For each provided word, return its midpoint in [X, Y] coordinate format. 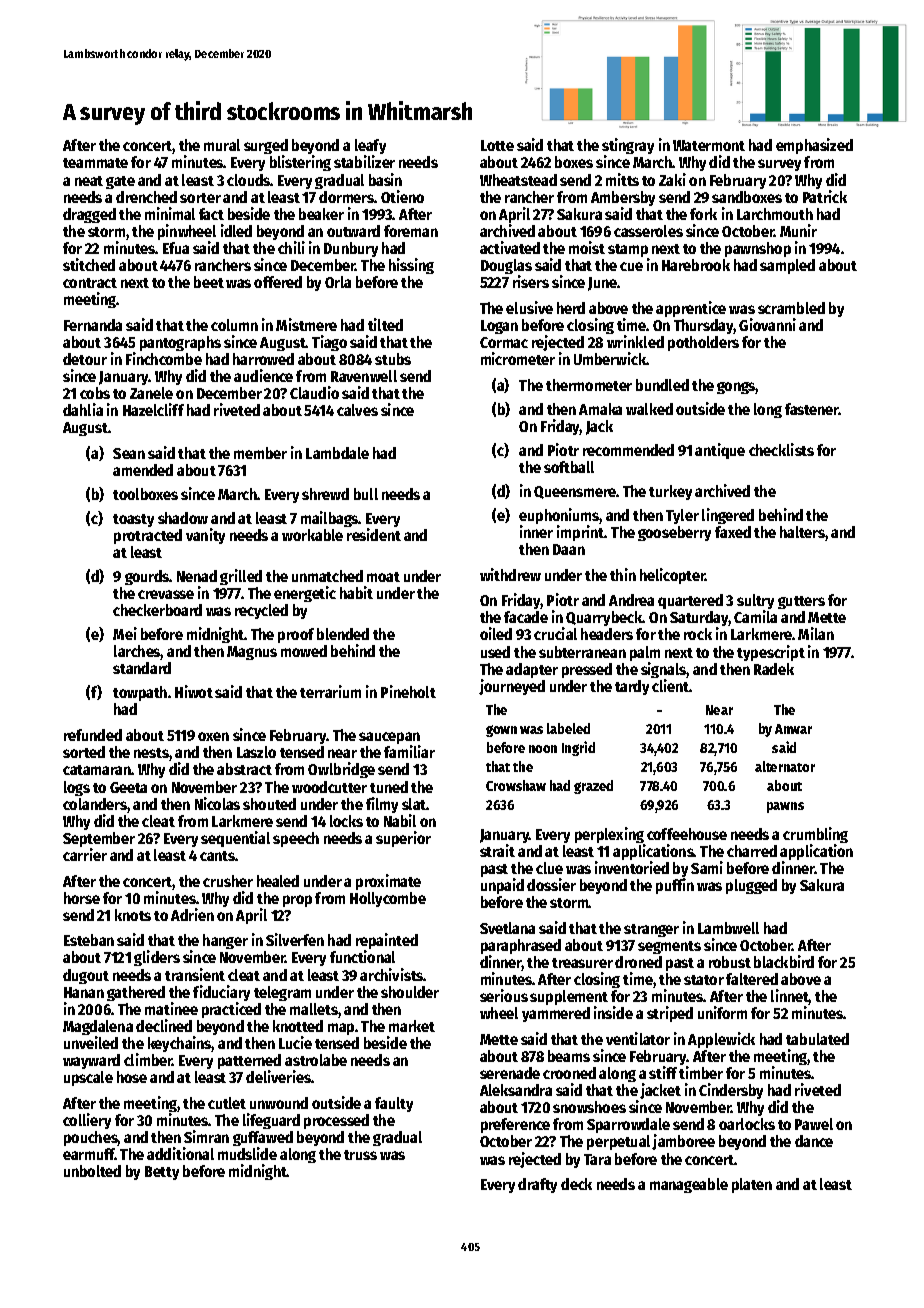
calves [357, 410]
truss [360, 1155]
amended [143, 470]
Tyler [682, 516]
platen [752, 1185]
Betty [162, 1173]
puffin [675, 886]
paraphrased [521, 946]
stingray [628, 147]
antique [720, 451]
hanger [225, 941]
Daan [569, 549]
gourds [147, 577]
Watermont [709, 145]
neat [89, 181]
